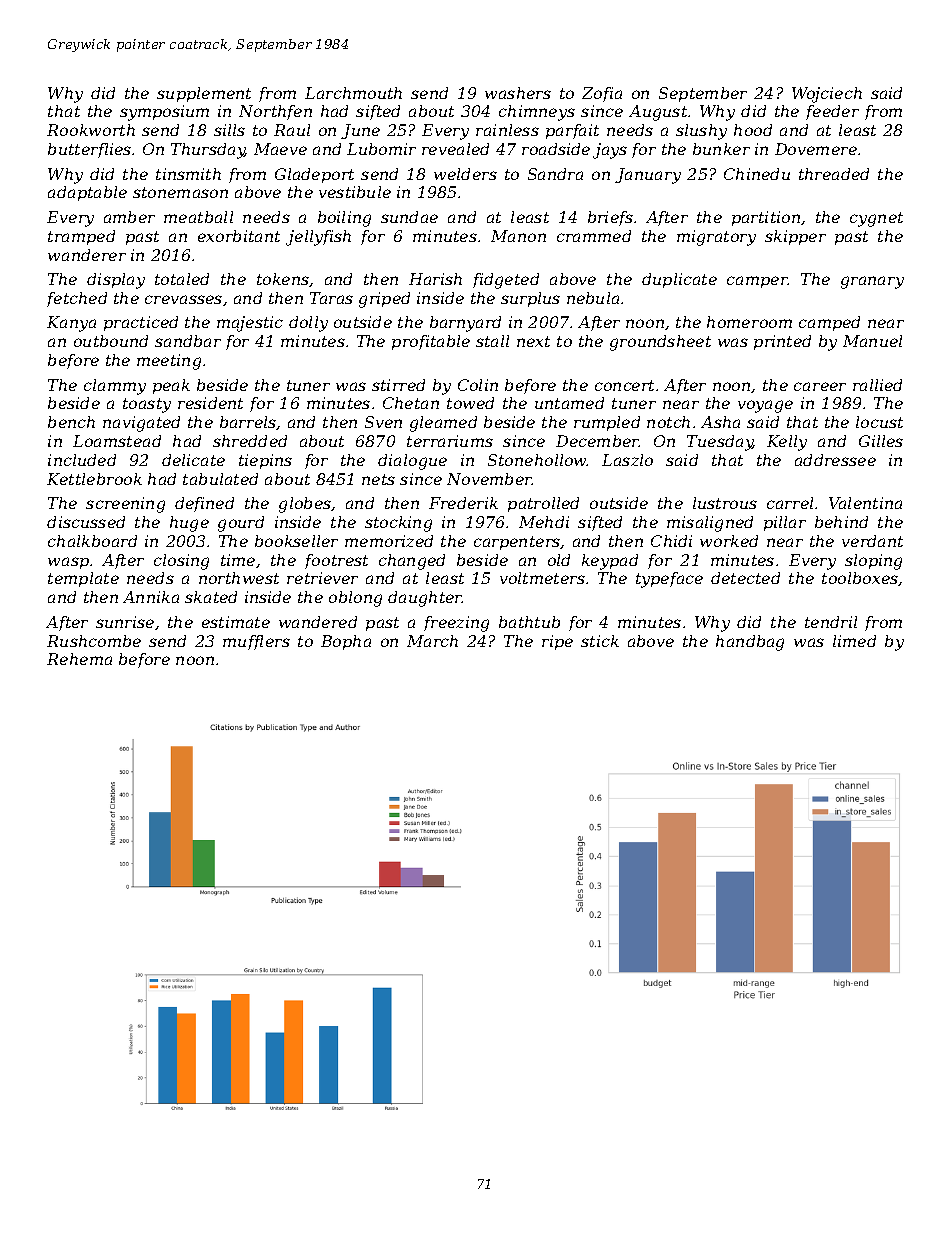 The height and width of the screenshot is (1233, 952). I want to click on handbag, so click(750, 643).
